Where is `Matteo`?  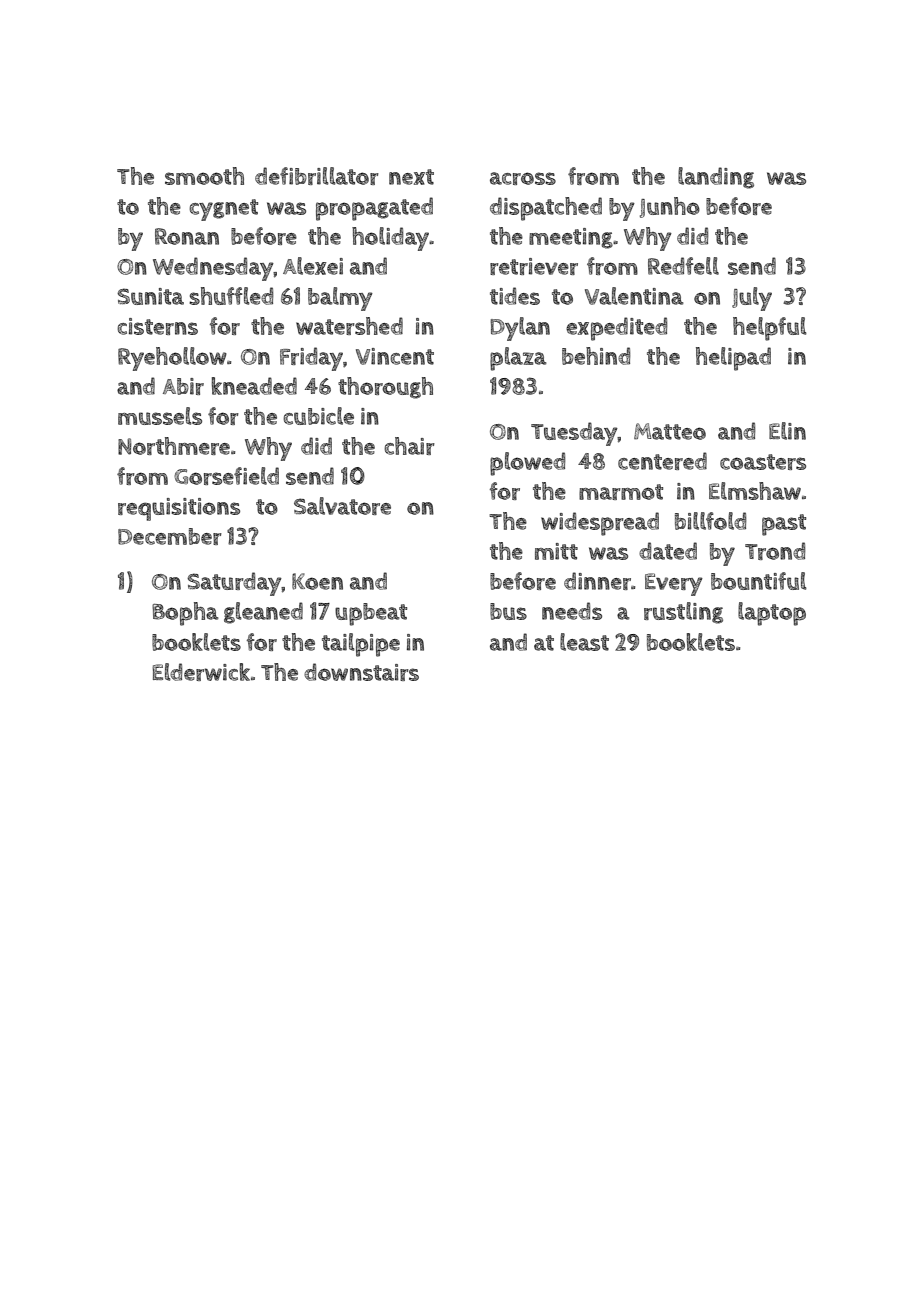 Matteo is located at coordinates (670, 431).
